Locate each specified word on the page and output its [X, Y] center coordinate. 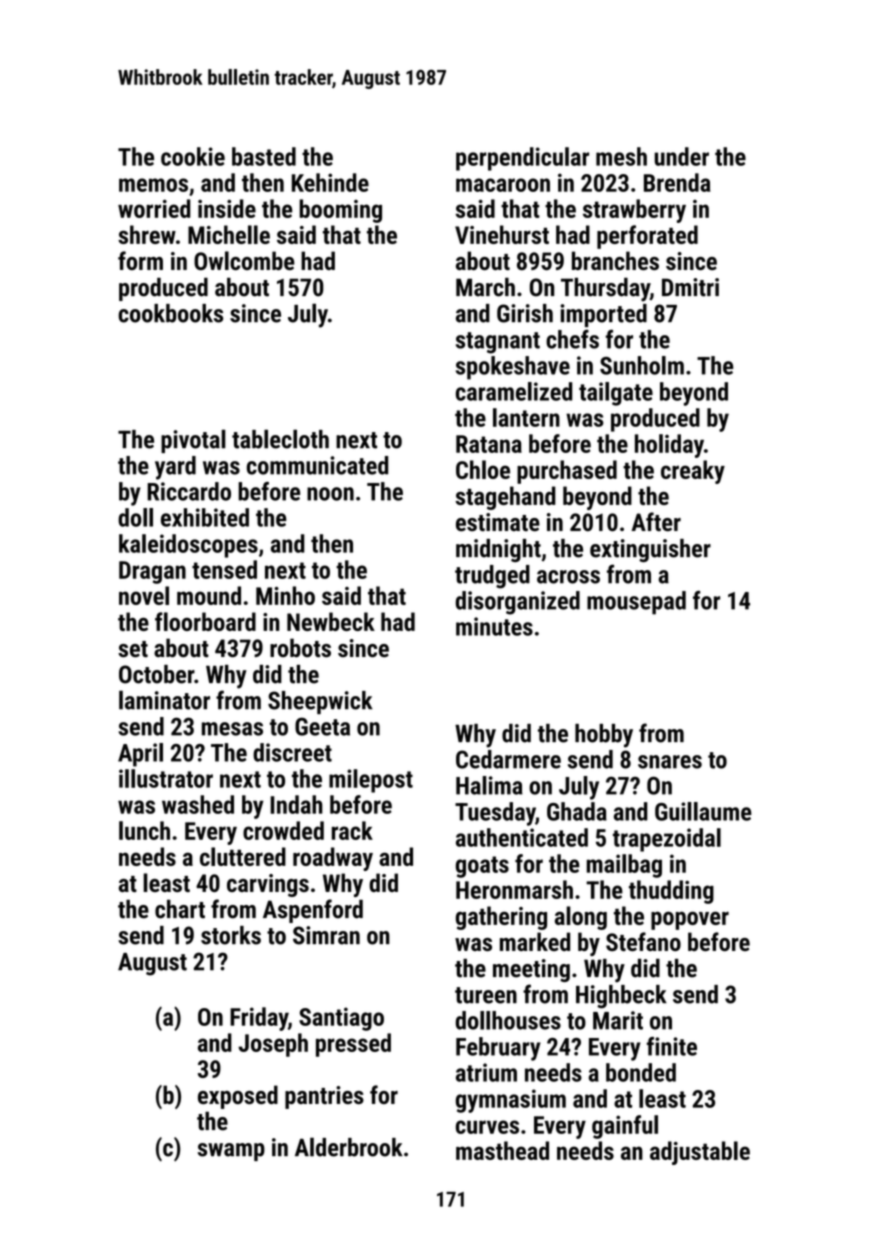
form [140, 260]
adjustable [700, 1153]
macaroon [503, 185]
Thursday [605, 290]
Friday [259, 1019]
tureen [486, 995]
